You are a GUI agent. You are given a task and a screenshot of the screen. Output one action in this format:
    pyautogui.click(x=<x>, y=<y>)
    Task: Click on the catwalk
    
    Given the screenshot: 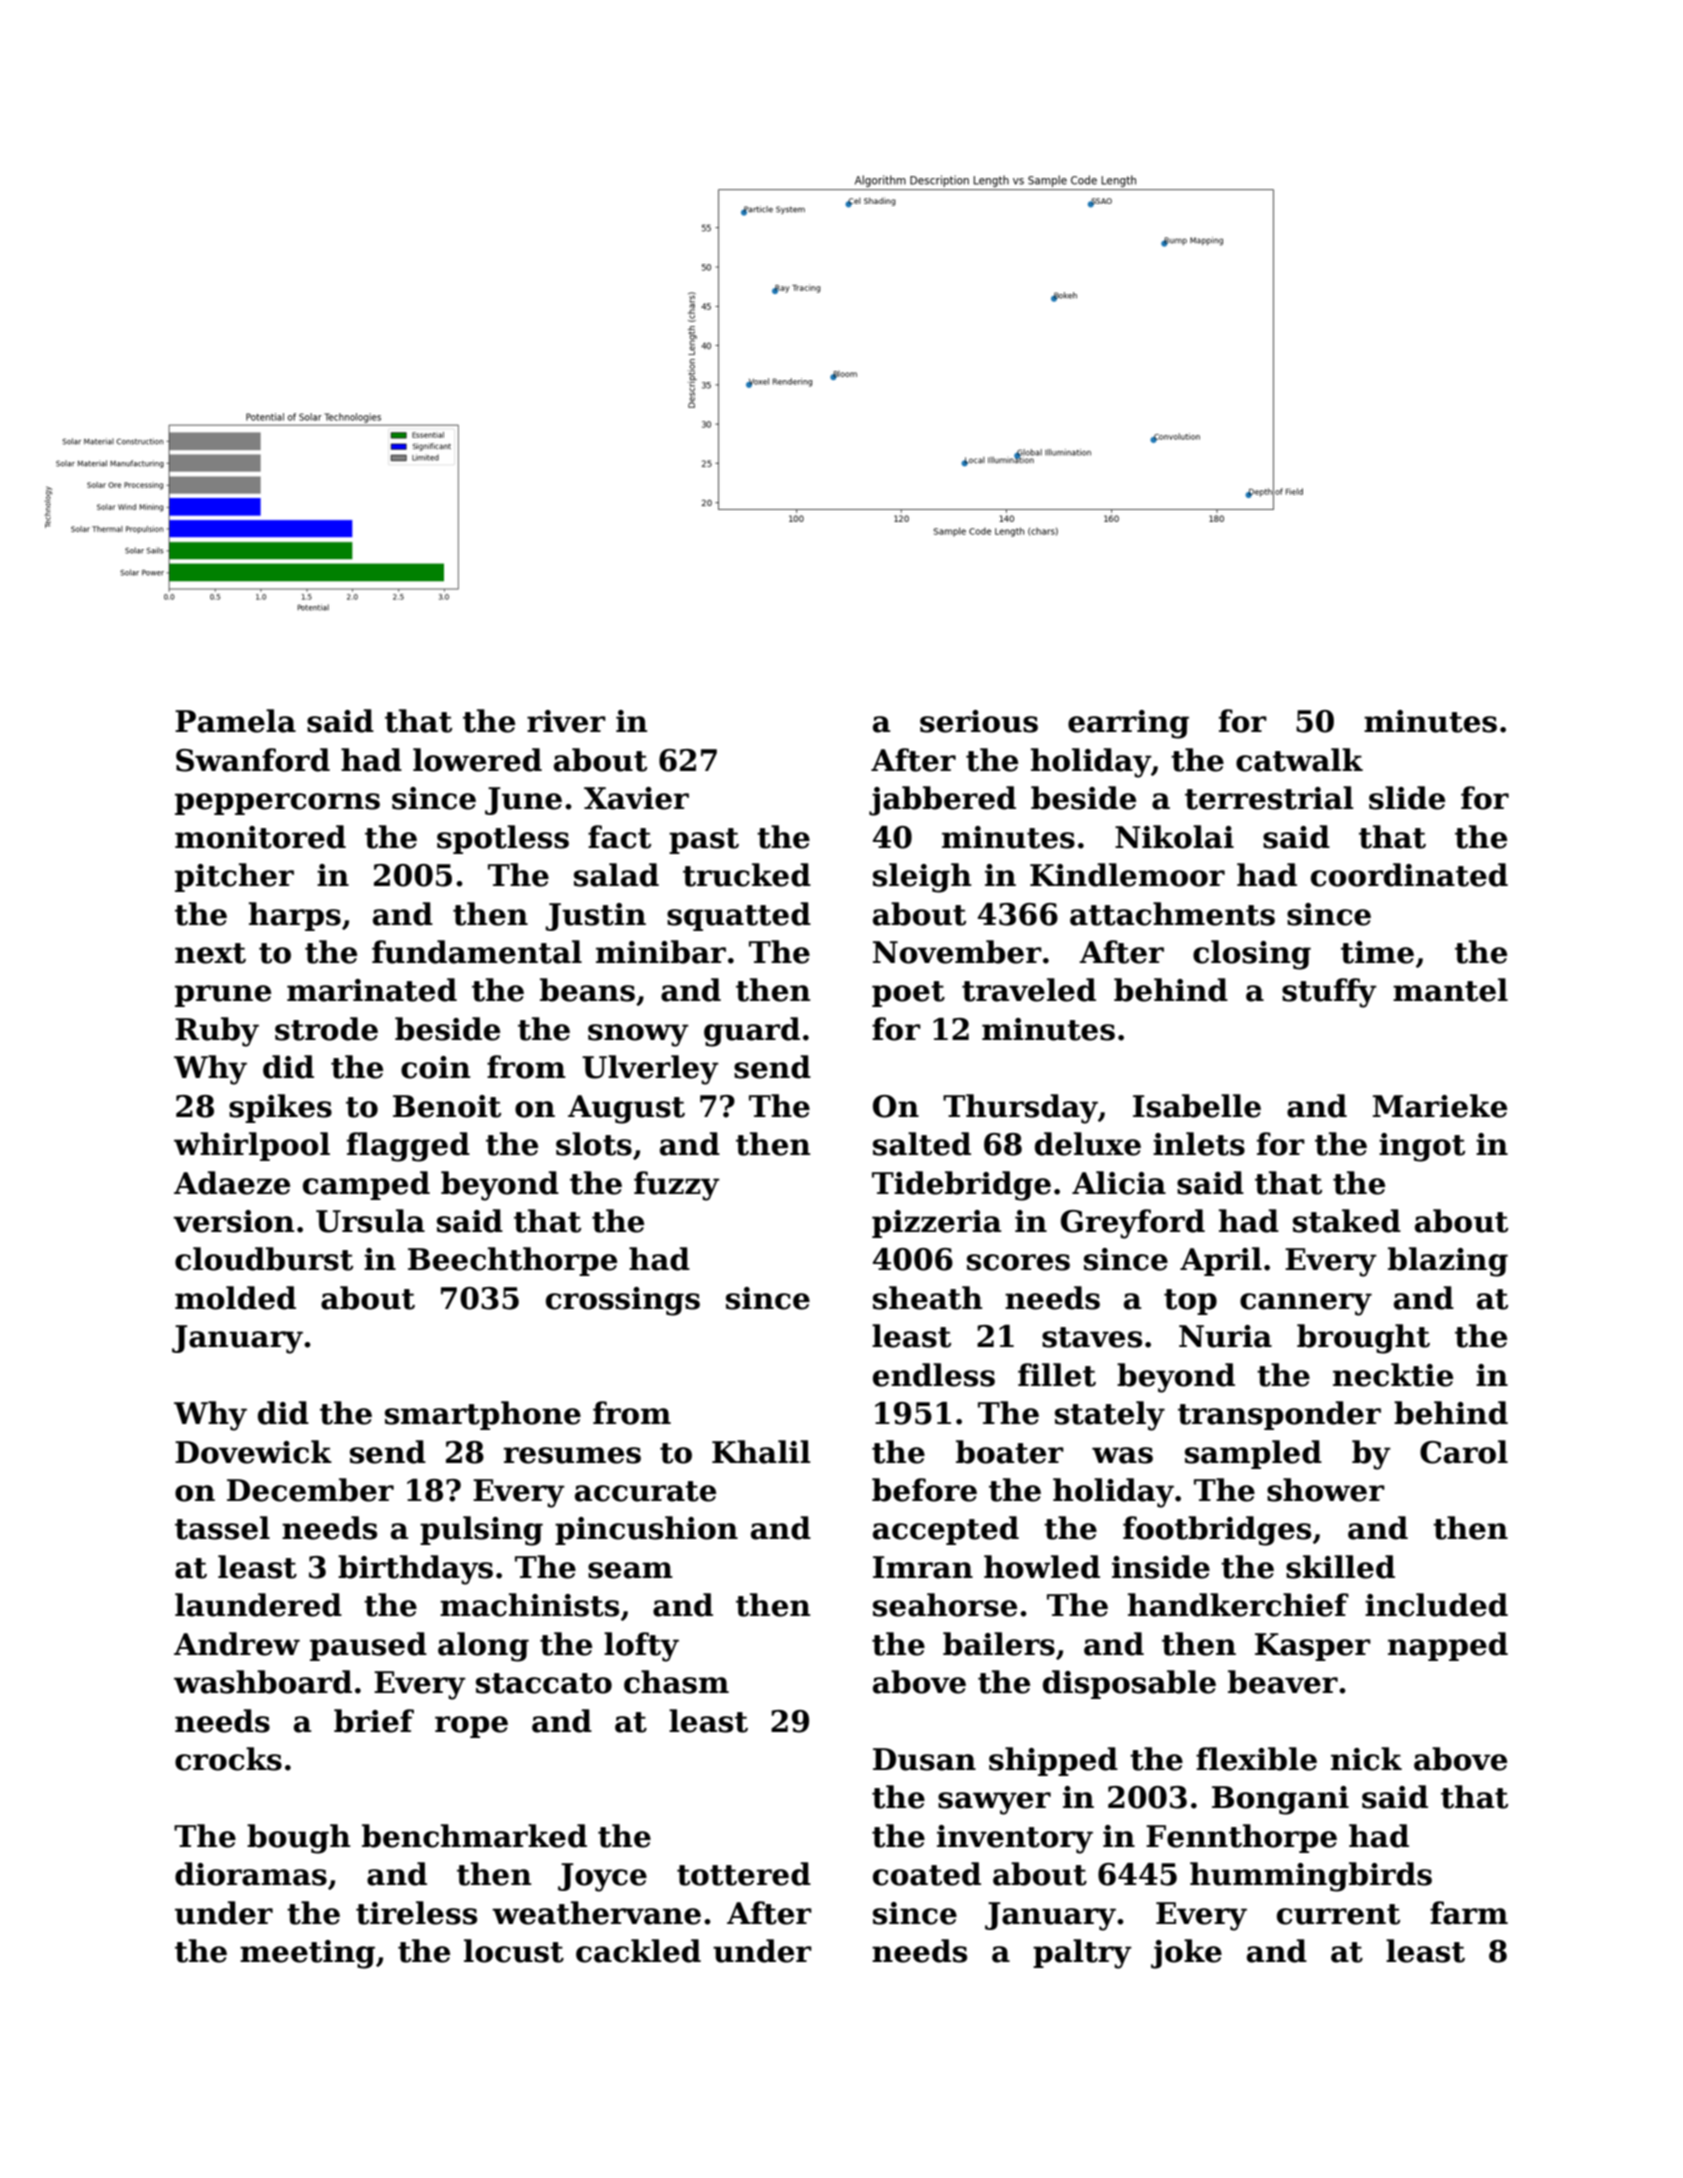 What is the action you would take?
    pyautogui.click(x=1299, y=760)
